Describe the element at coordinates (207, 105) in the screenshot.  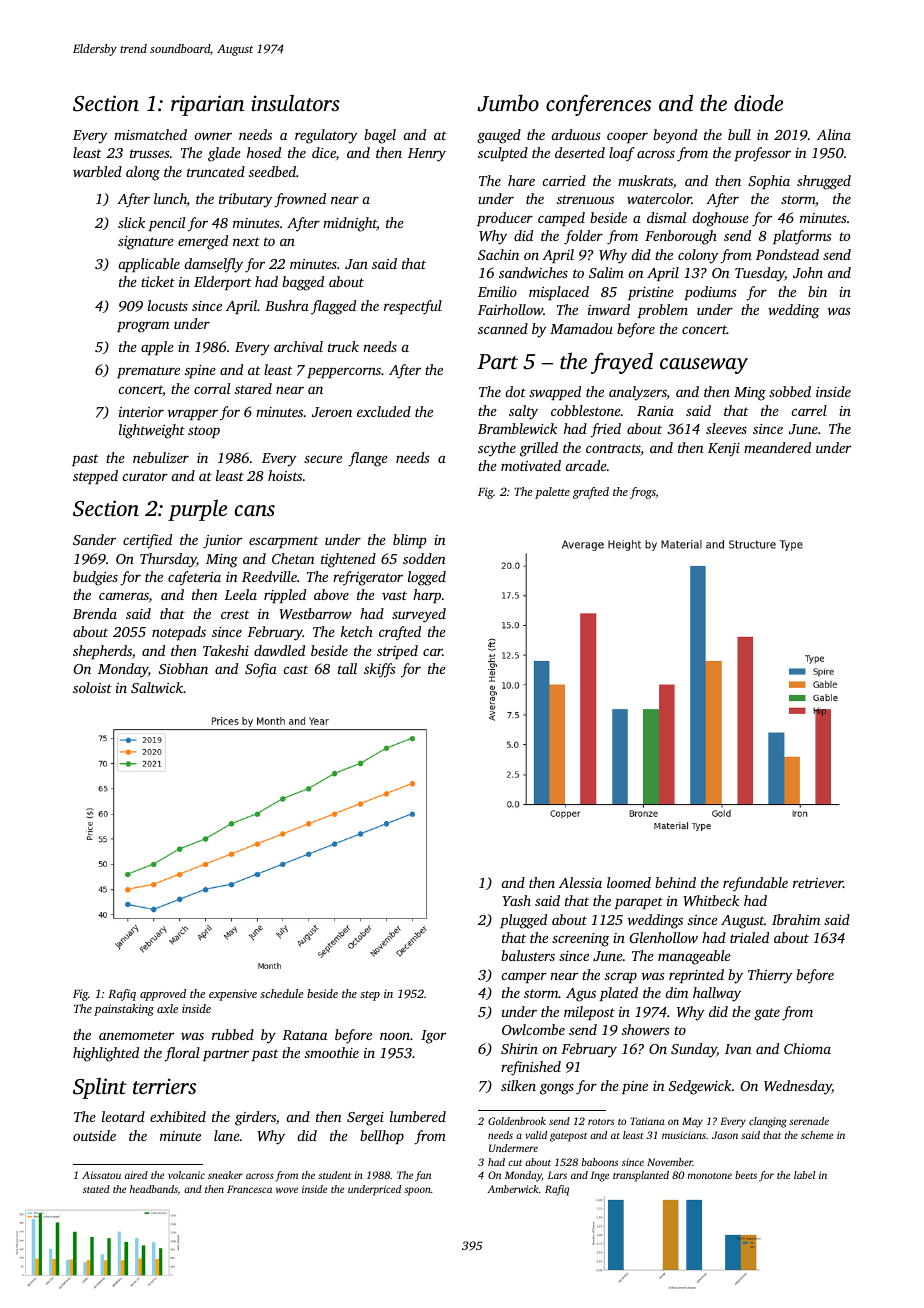
I see `riparian` at that location.
